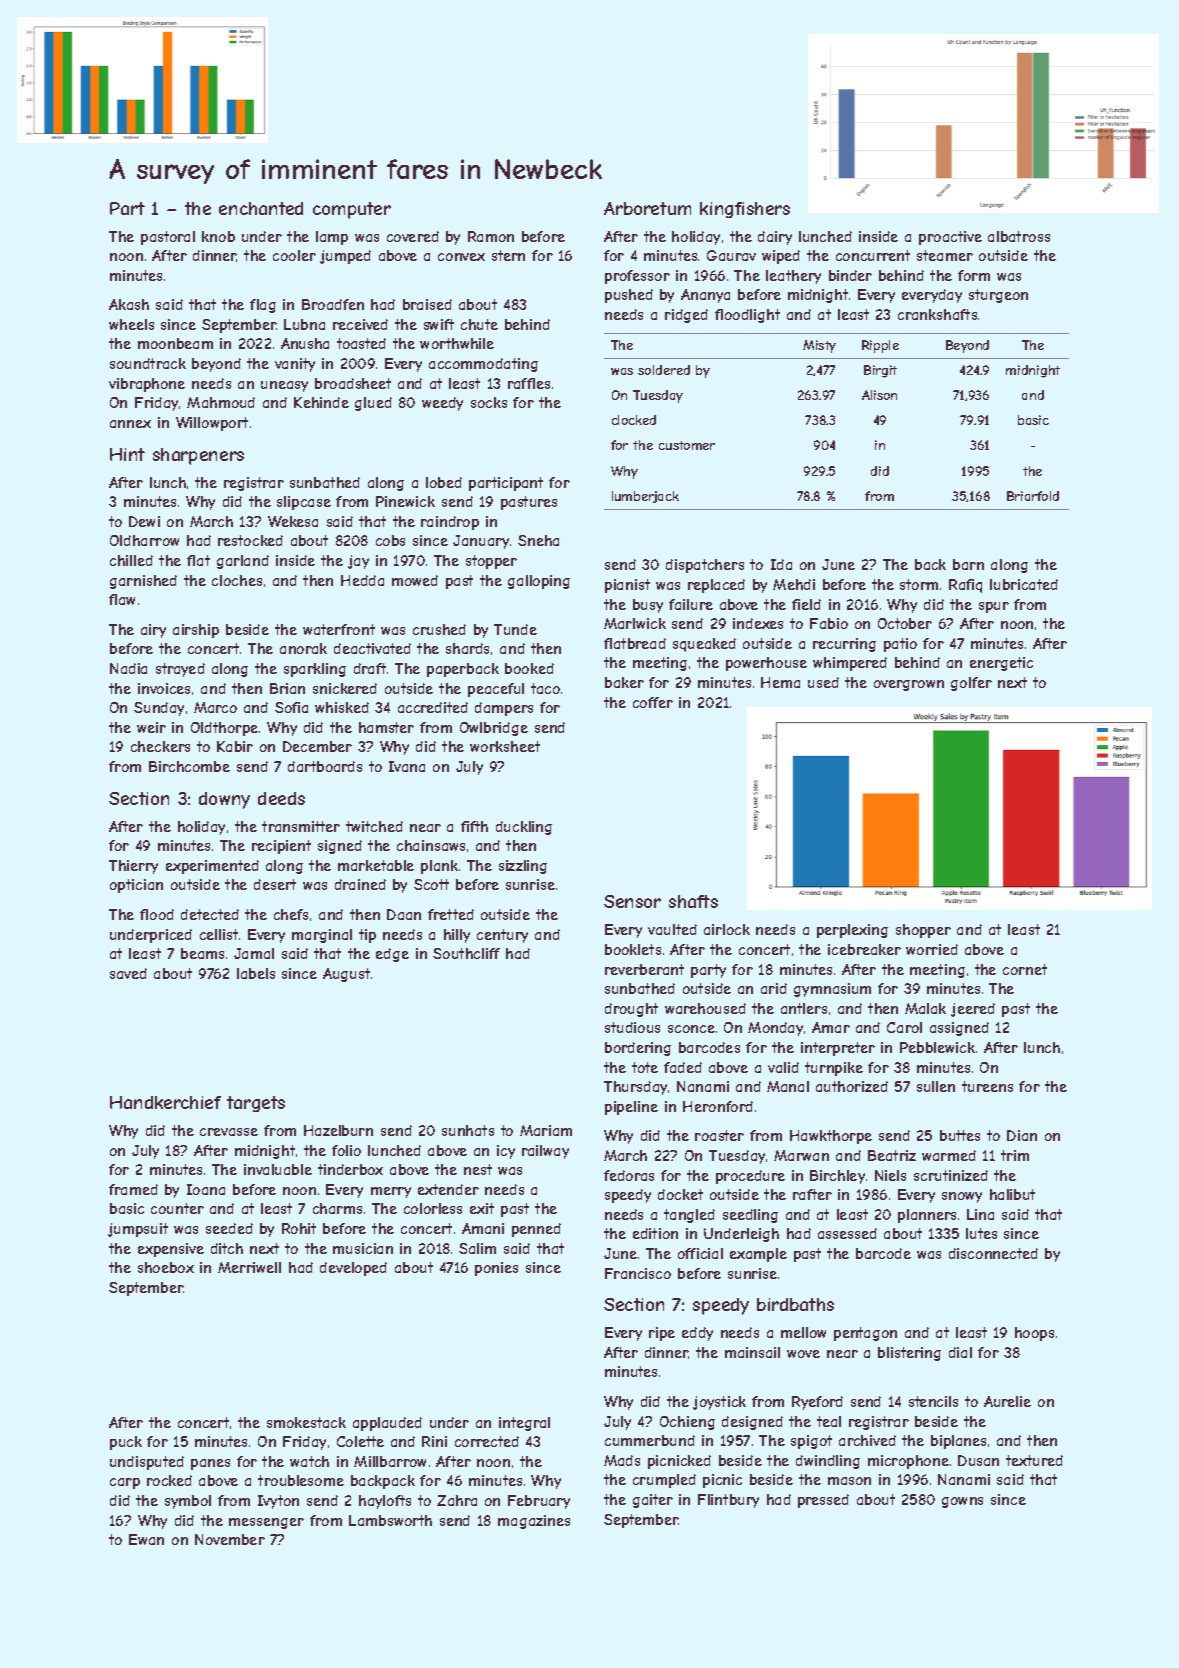 The height and width of the screenshot is (1668, 1179). I want to click on lubricated, so click(1024, 584).
